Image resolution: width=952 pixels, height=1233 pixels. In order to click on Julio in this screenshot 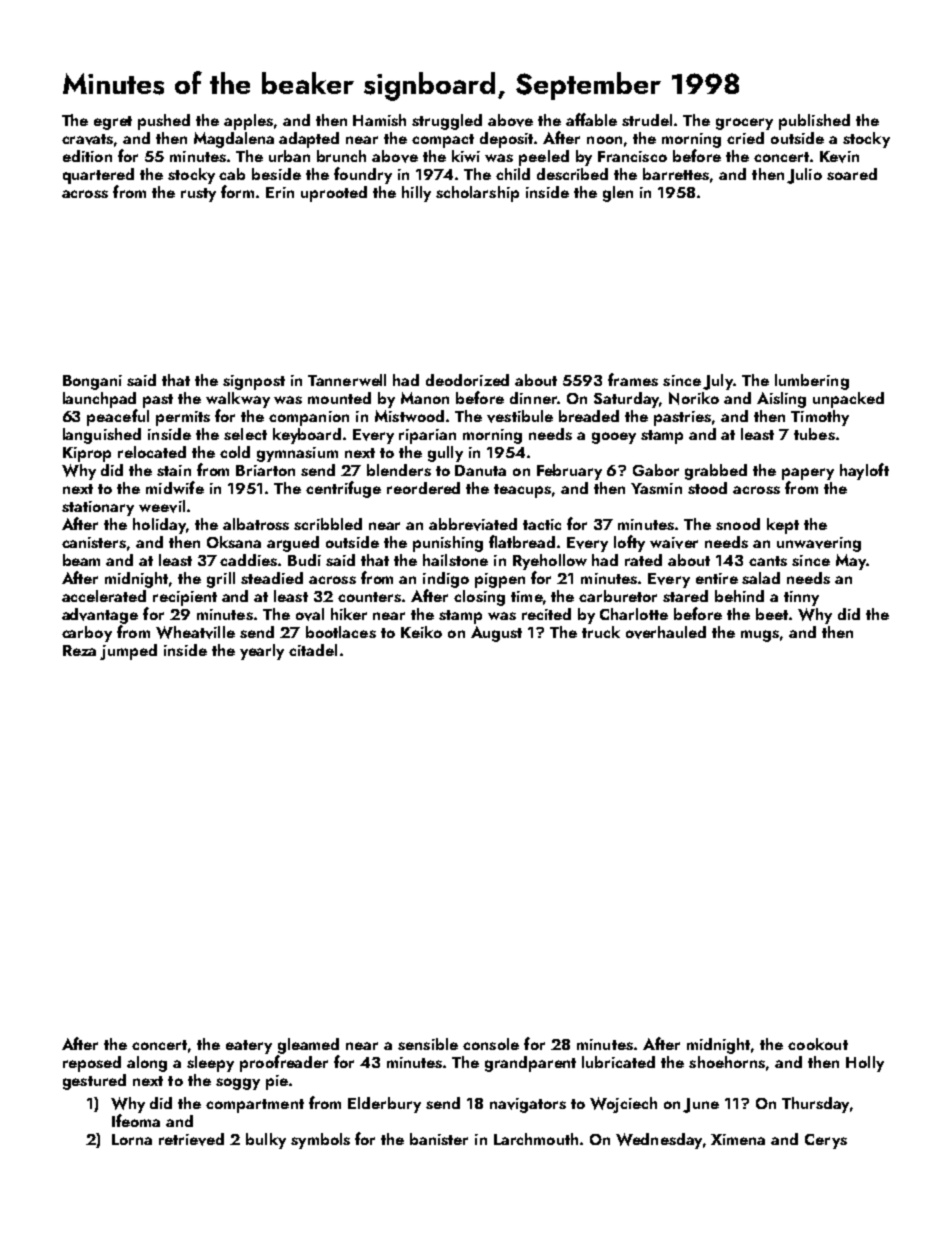, I will do `click(804, 176)`.
